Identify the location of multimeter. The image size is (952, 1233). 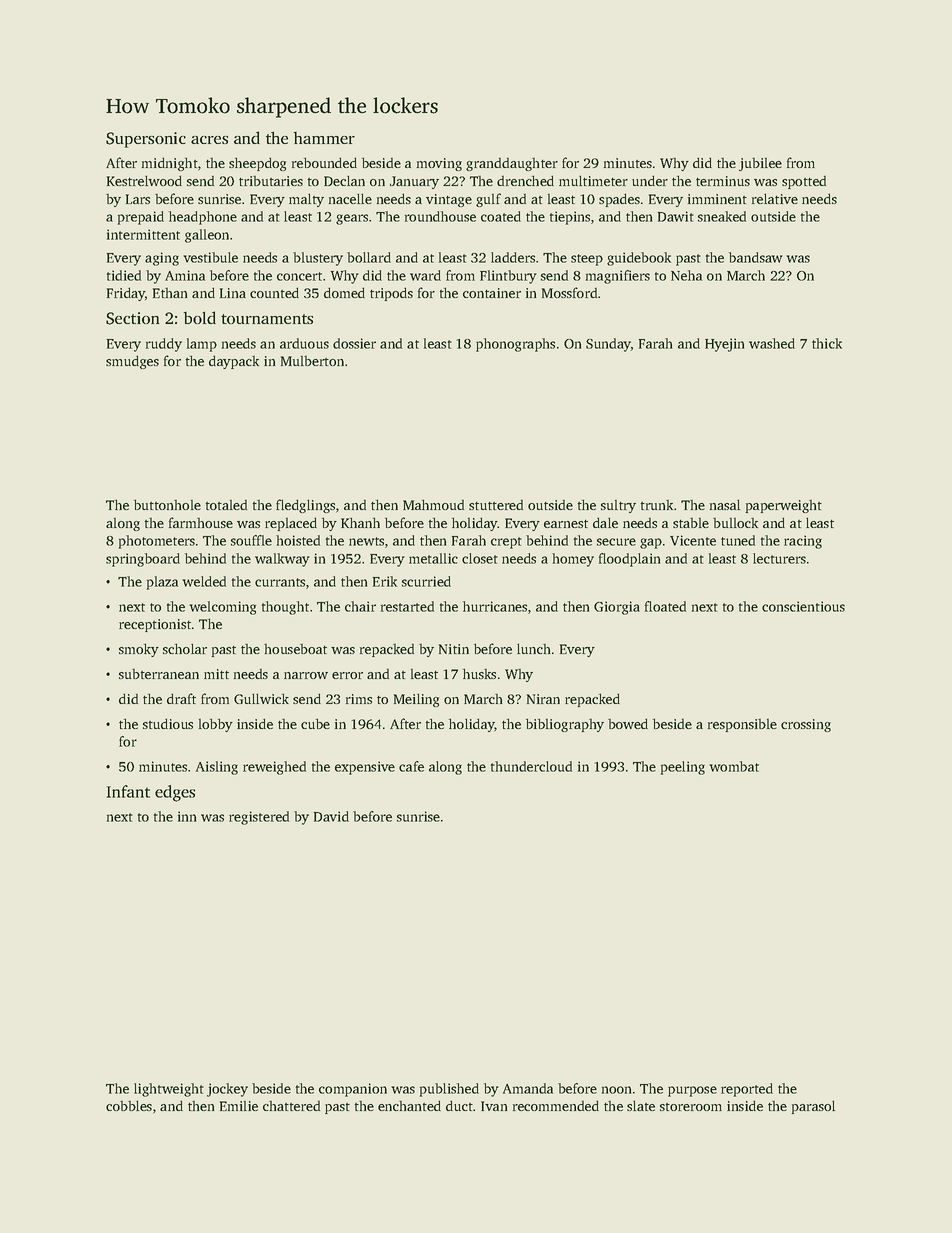
(593, 180).
